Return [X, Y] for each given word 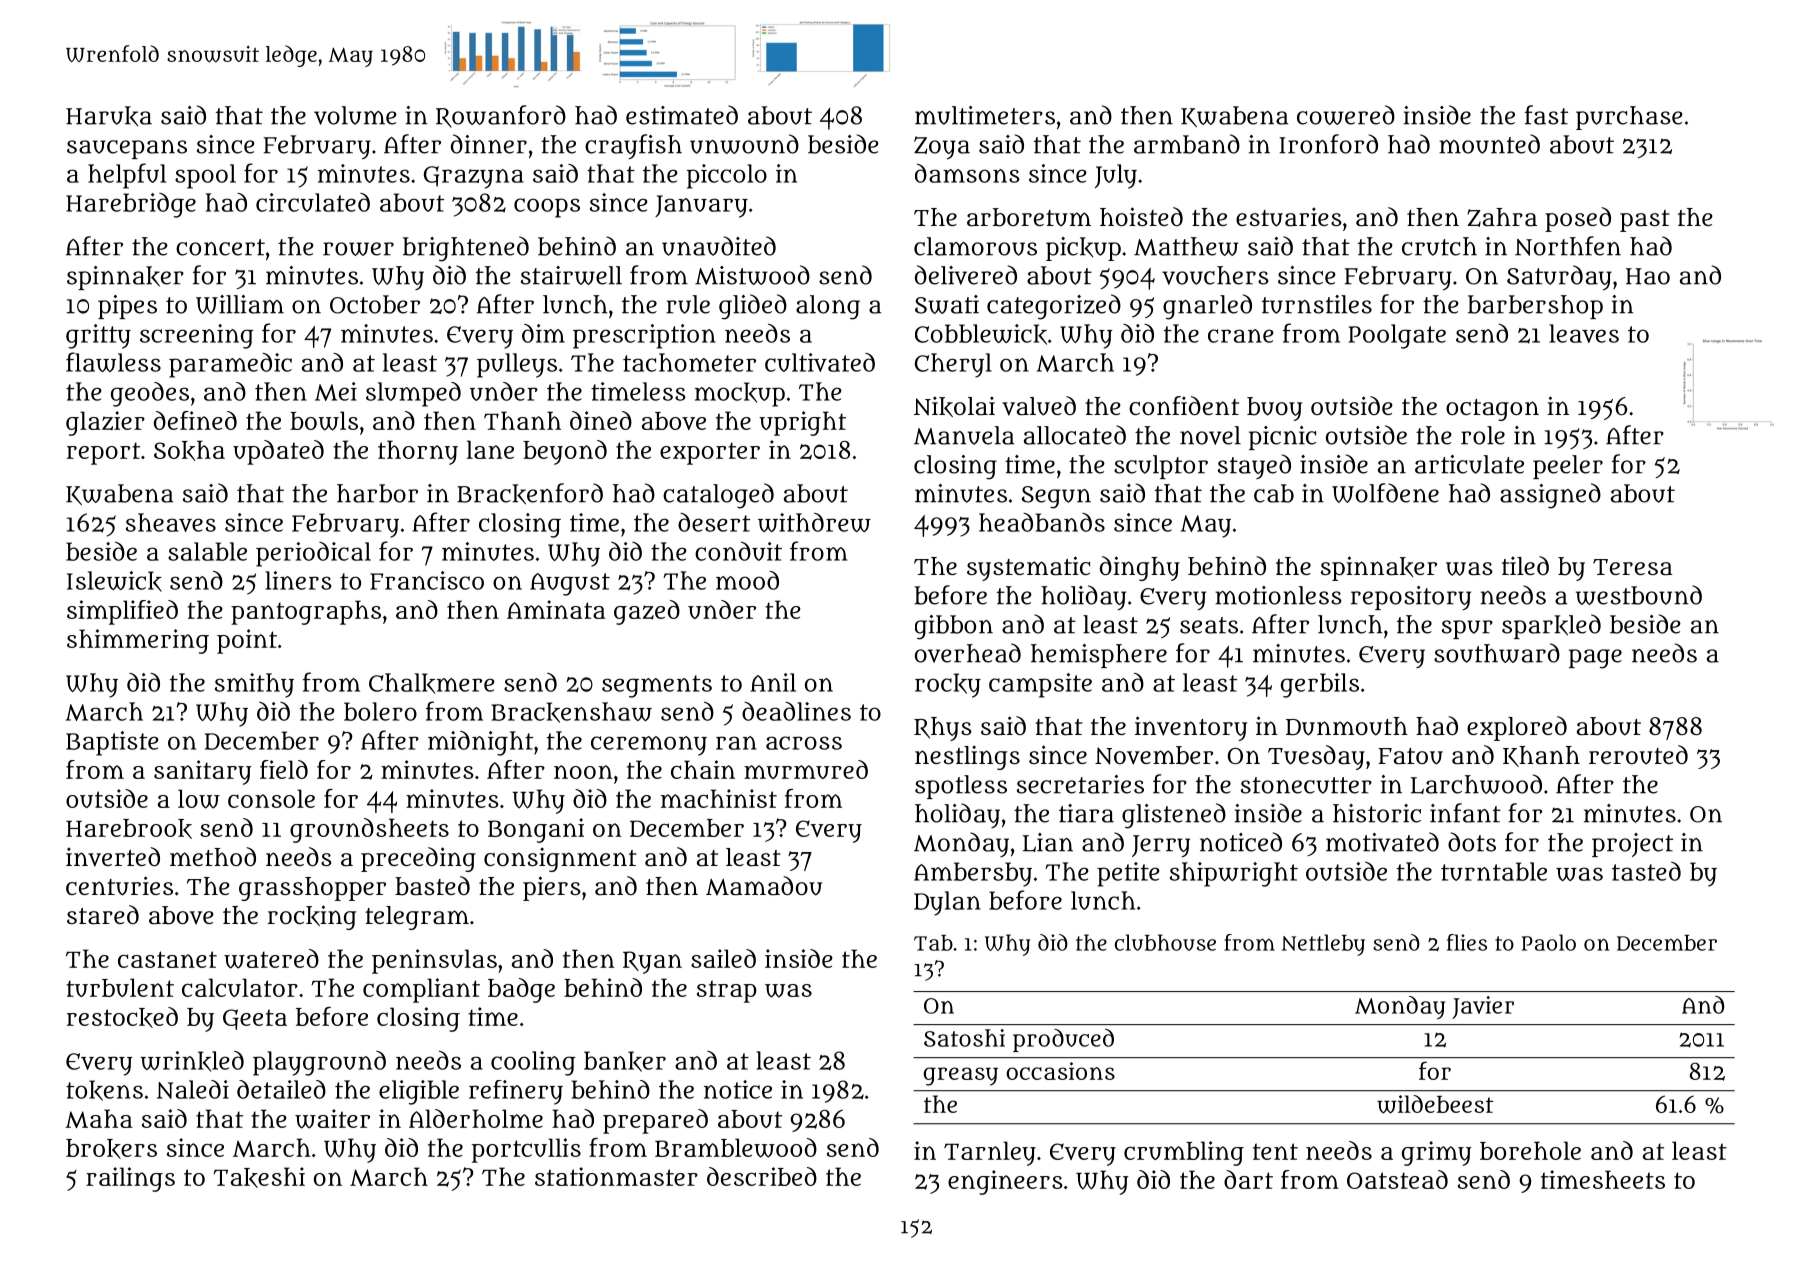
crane [1241, 336]
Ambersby [973, 874]
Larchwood [1476, 784]
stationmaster [616, 1176]
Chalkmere [432, 683]
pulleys [517, 365]
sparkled [1551, 626]
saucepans [127, 149]
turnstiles [1317, 304]
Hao [1648, 276]
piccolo [727, 176]
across [804, 743]
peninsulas [434, 961]
